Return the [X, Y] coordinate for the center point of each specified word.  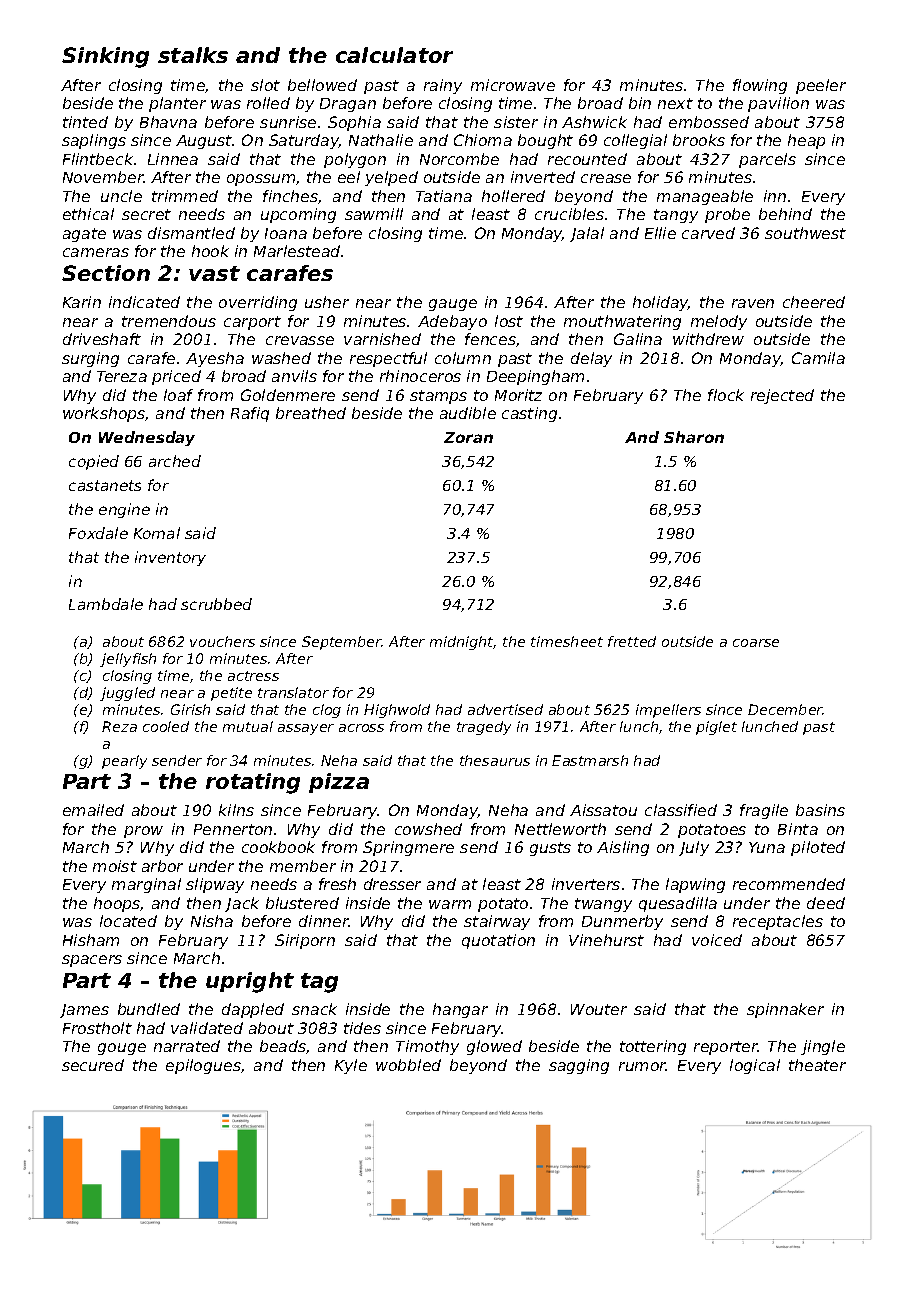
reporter [726, 1048]
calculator [394, 55]
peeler [821, 86]
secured [93, 1065]
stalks [193, 55]
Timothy [427, 1047]
